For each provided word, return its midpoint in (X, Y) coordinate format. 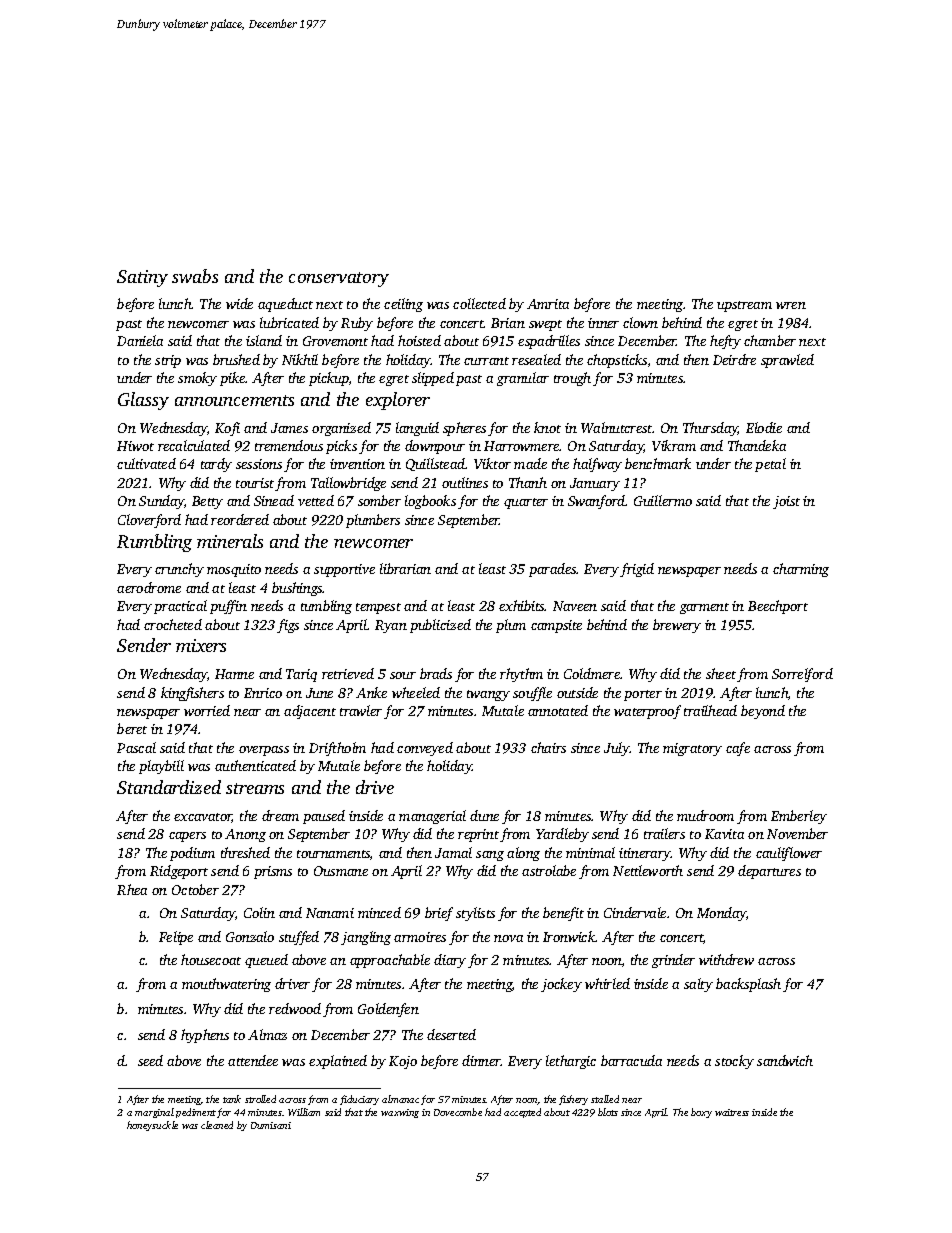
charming (801, 570)
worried (207, 710)
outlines (465, 482)
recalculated (194, 445)
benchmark (658, 463)
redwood (295, 1008)
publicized (440, 626)
